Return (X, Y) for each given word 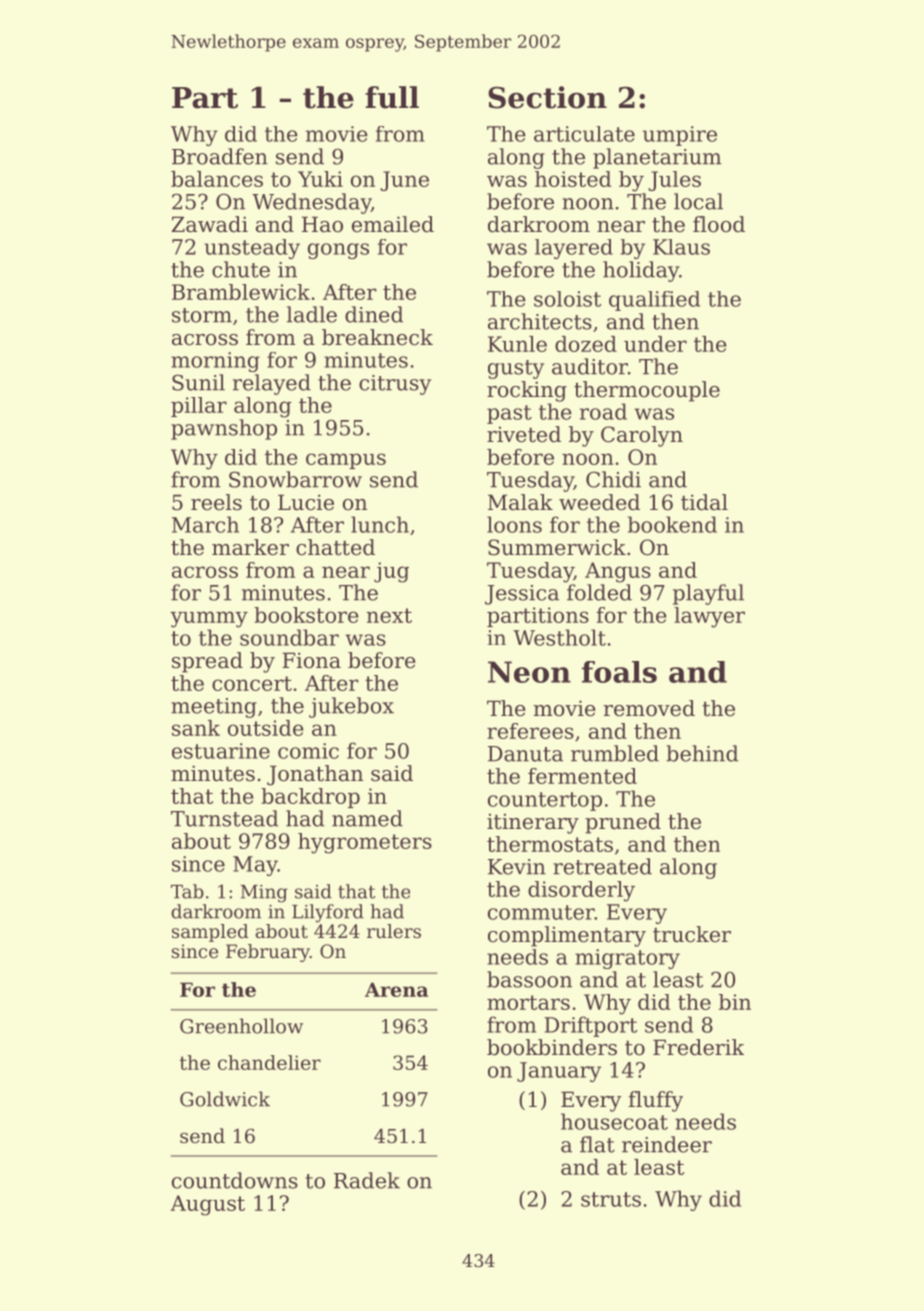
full (392, 97)
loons (514, 524)
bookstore (306, 615)
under (655, 344)
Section (547, 97)
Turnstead (224, 818)
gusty (516, 369)
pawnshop (224, 429)
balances (217, 179)
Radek (367, 1180)
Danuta (525, 754)
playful (708, 594)
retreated (602, 866)
